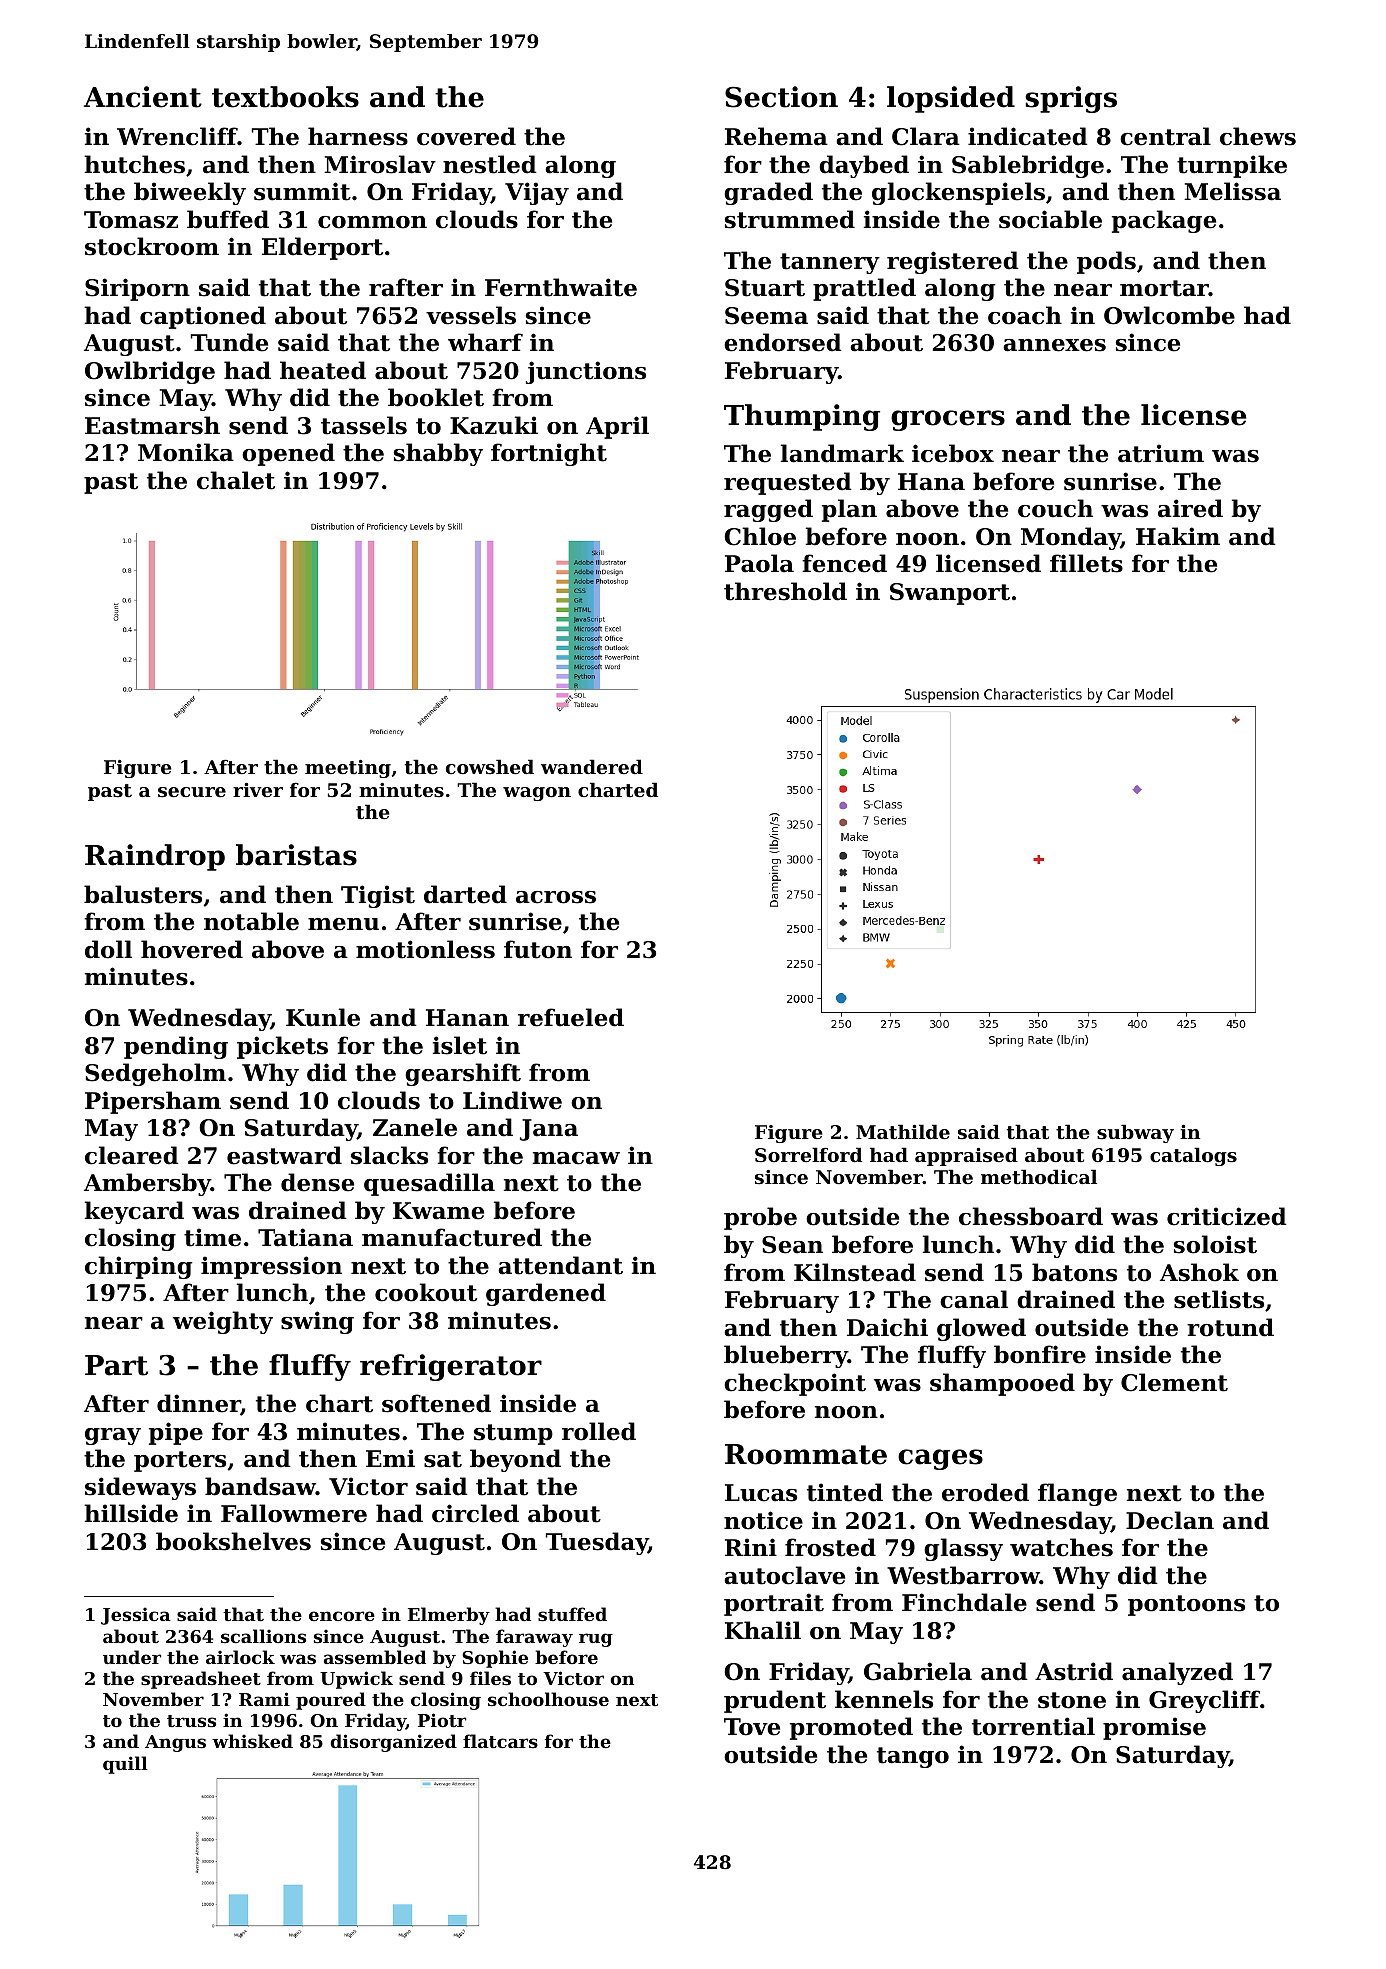 This page has width=1386, height=1969. What do you see at coordinates (1230, 1327) in the page?
I see `rotund` at bounding box center [1230, 1327].
